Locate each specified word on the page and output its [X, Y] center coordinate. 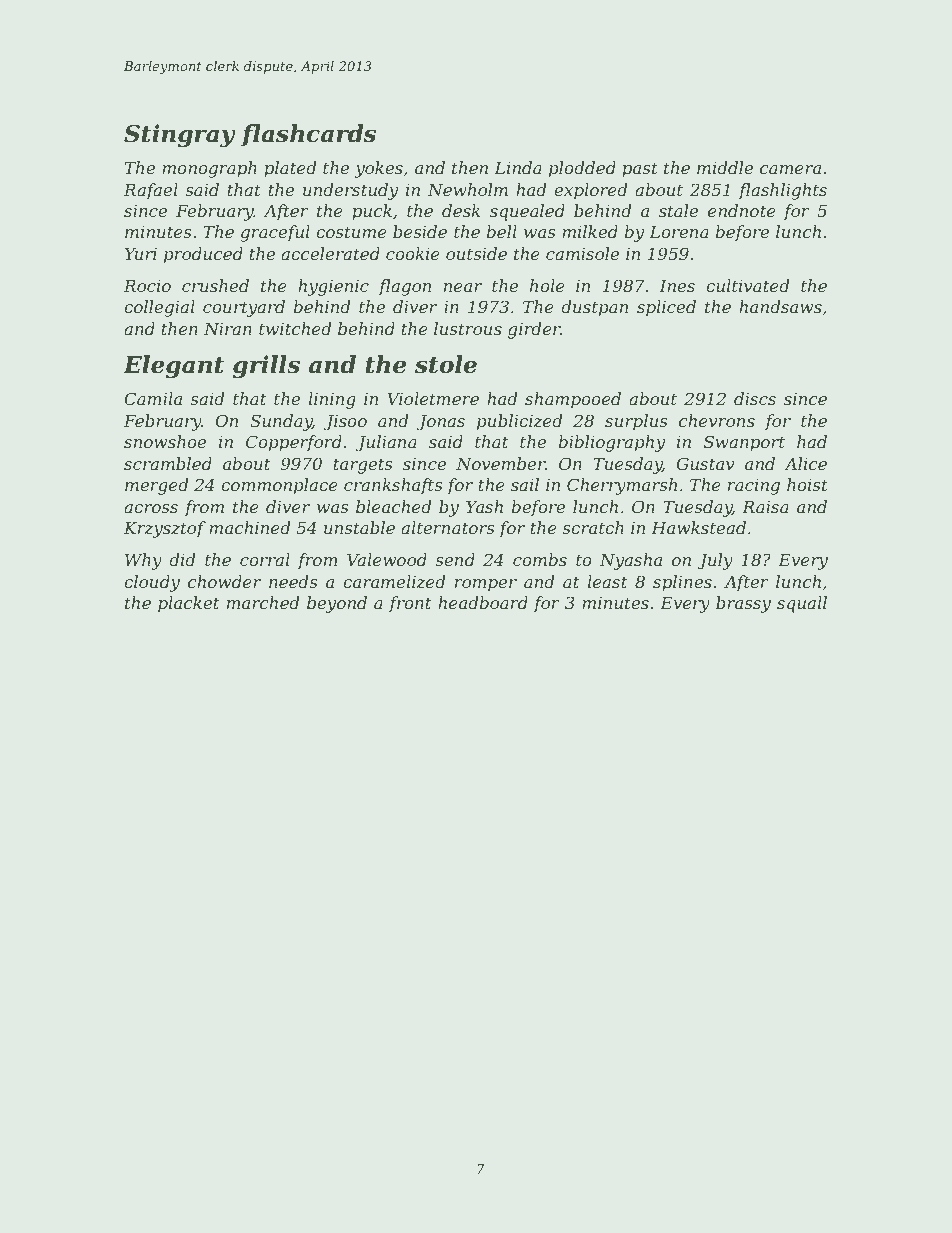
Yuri [141, 254]
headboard [483, 602]
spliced [666, 308]
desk [461, 210]
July [715, 561]
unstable [359, 527]
